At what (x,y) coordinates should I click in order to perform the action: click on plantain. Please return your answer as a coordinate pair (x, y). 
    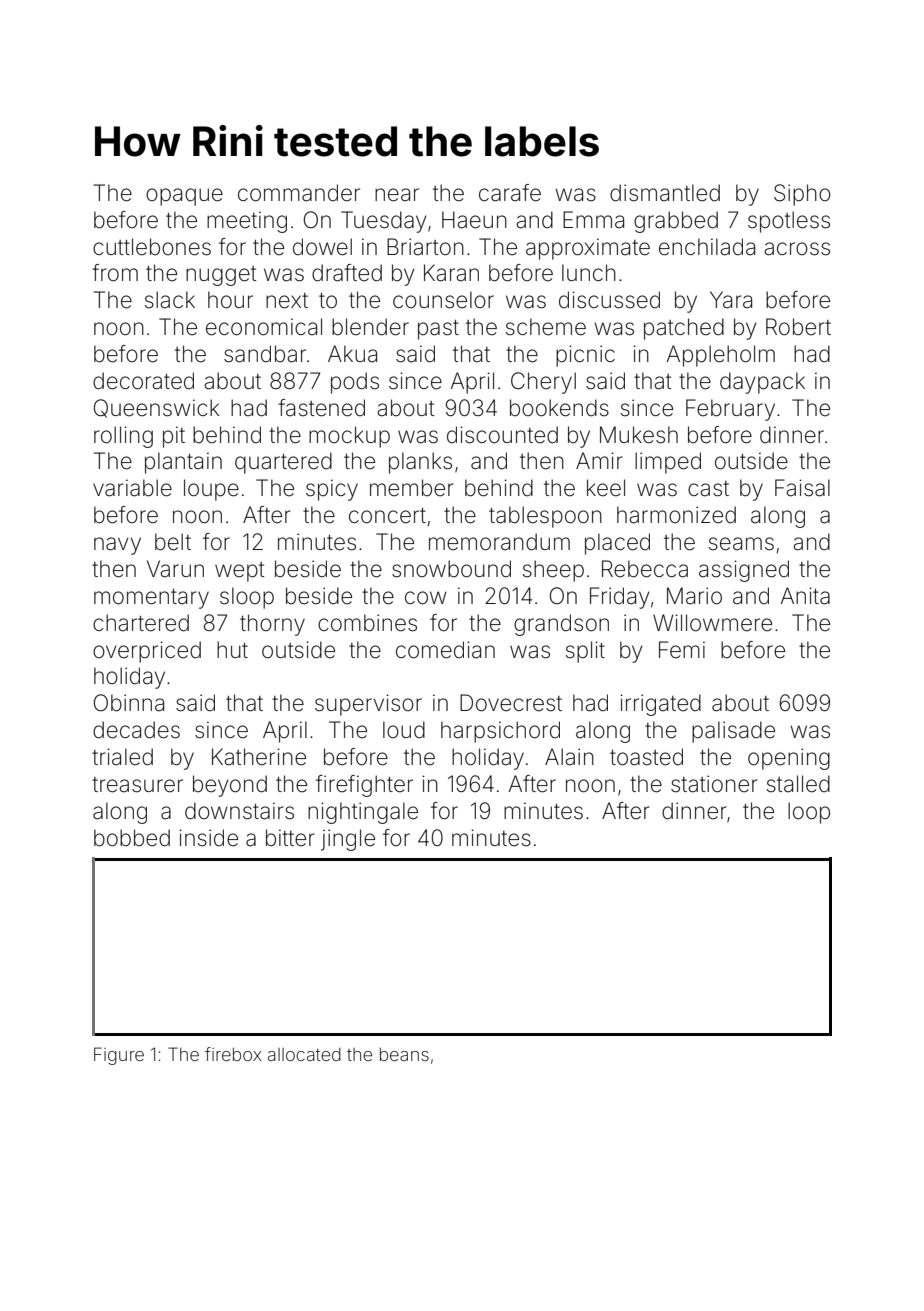
    Looking at the image, I should click on (183, 463).
